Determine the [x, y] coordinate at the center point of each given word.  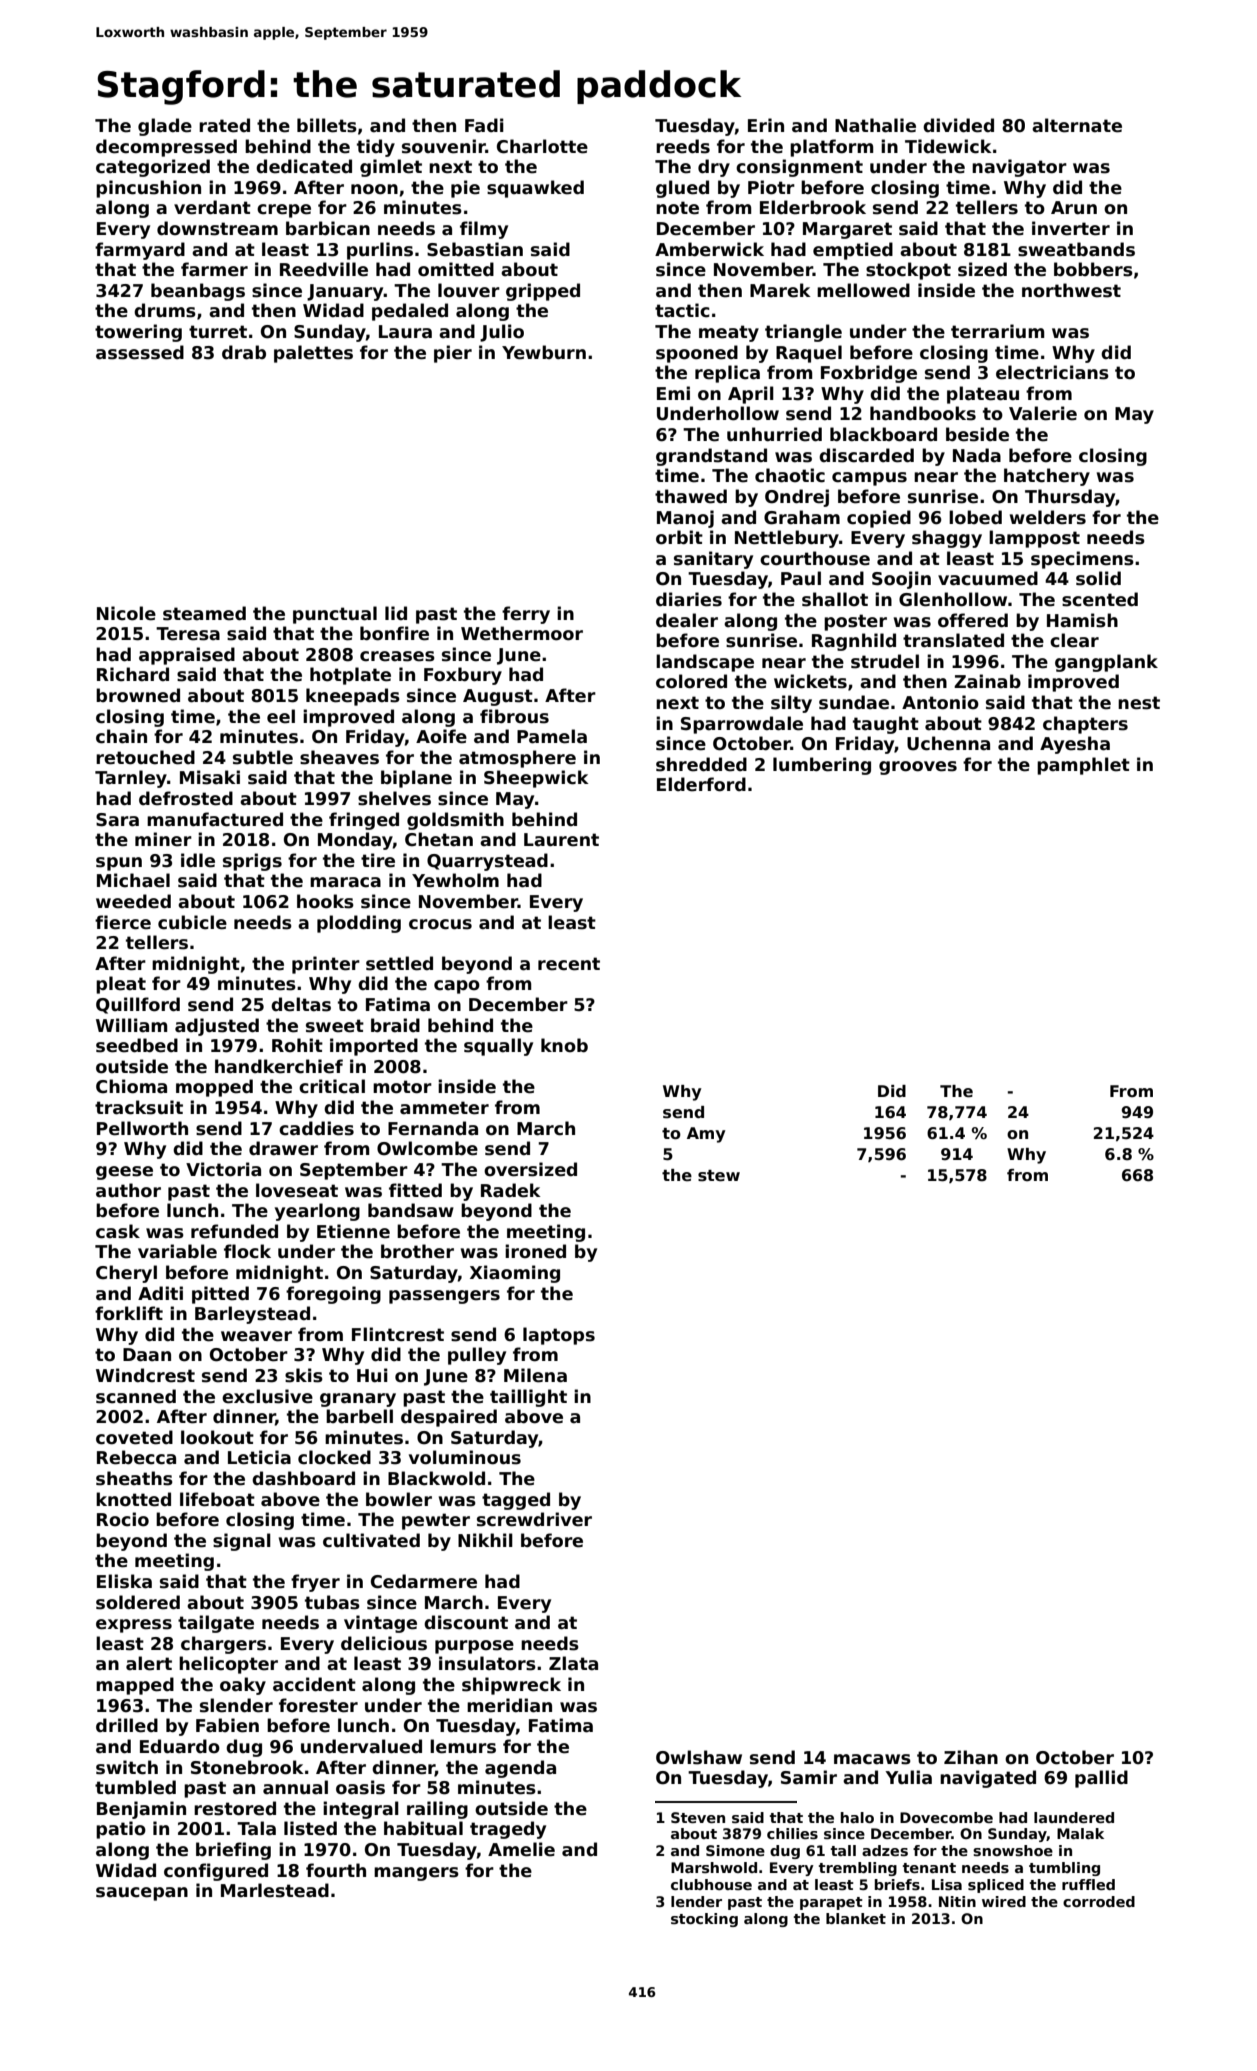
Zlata [573, 1663]
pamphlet [1083, 766]
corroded [1099, 1901]
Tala [256, 1828]
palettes [313, 354]
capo [457, 987]
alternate [1077, 125]
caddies [316, 1128]
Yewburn [544, 352]
